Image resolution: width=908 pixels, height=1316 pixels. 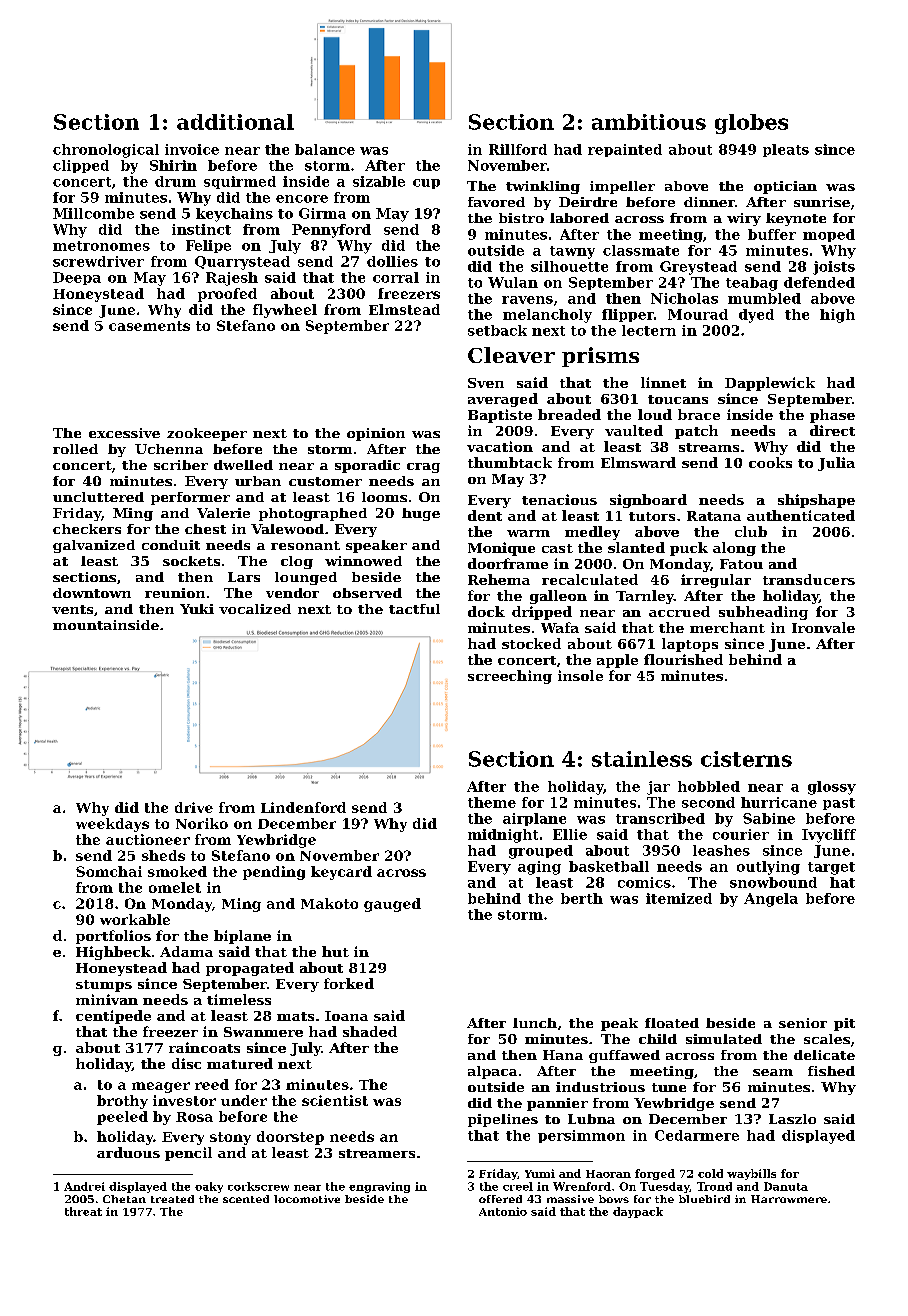 What do you see at coordinates (832, 416) in the screenshot?
I see `phase` at bounding box center [832, 416].
